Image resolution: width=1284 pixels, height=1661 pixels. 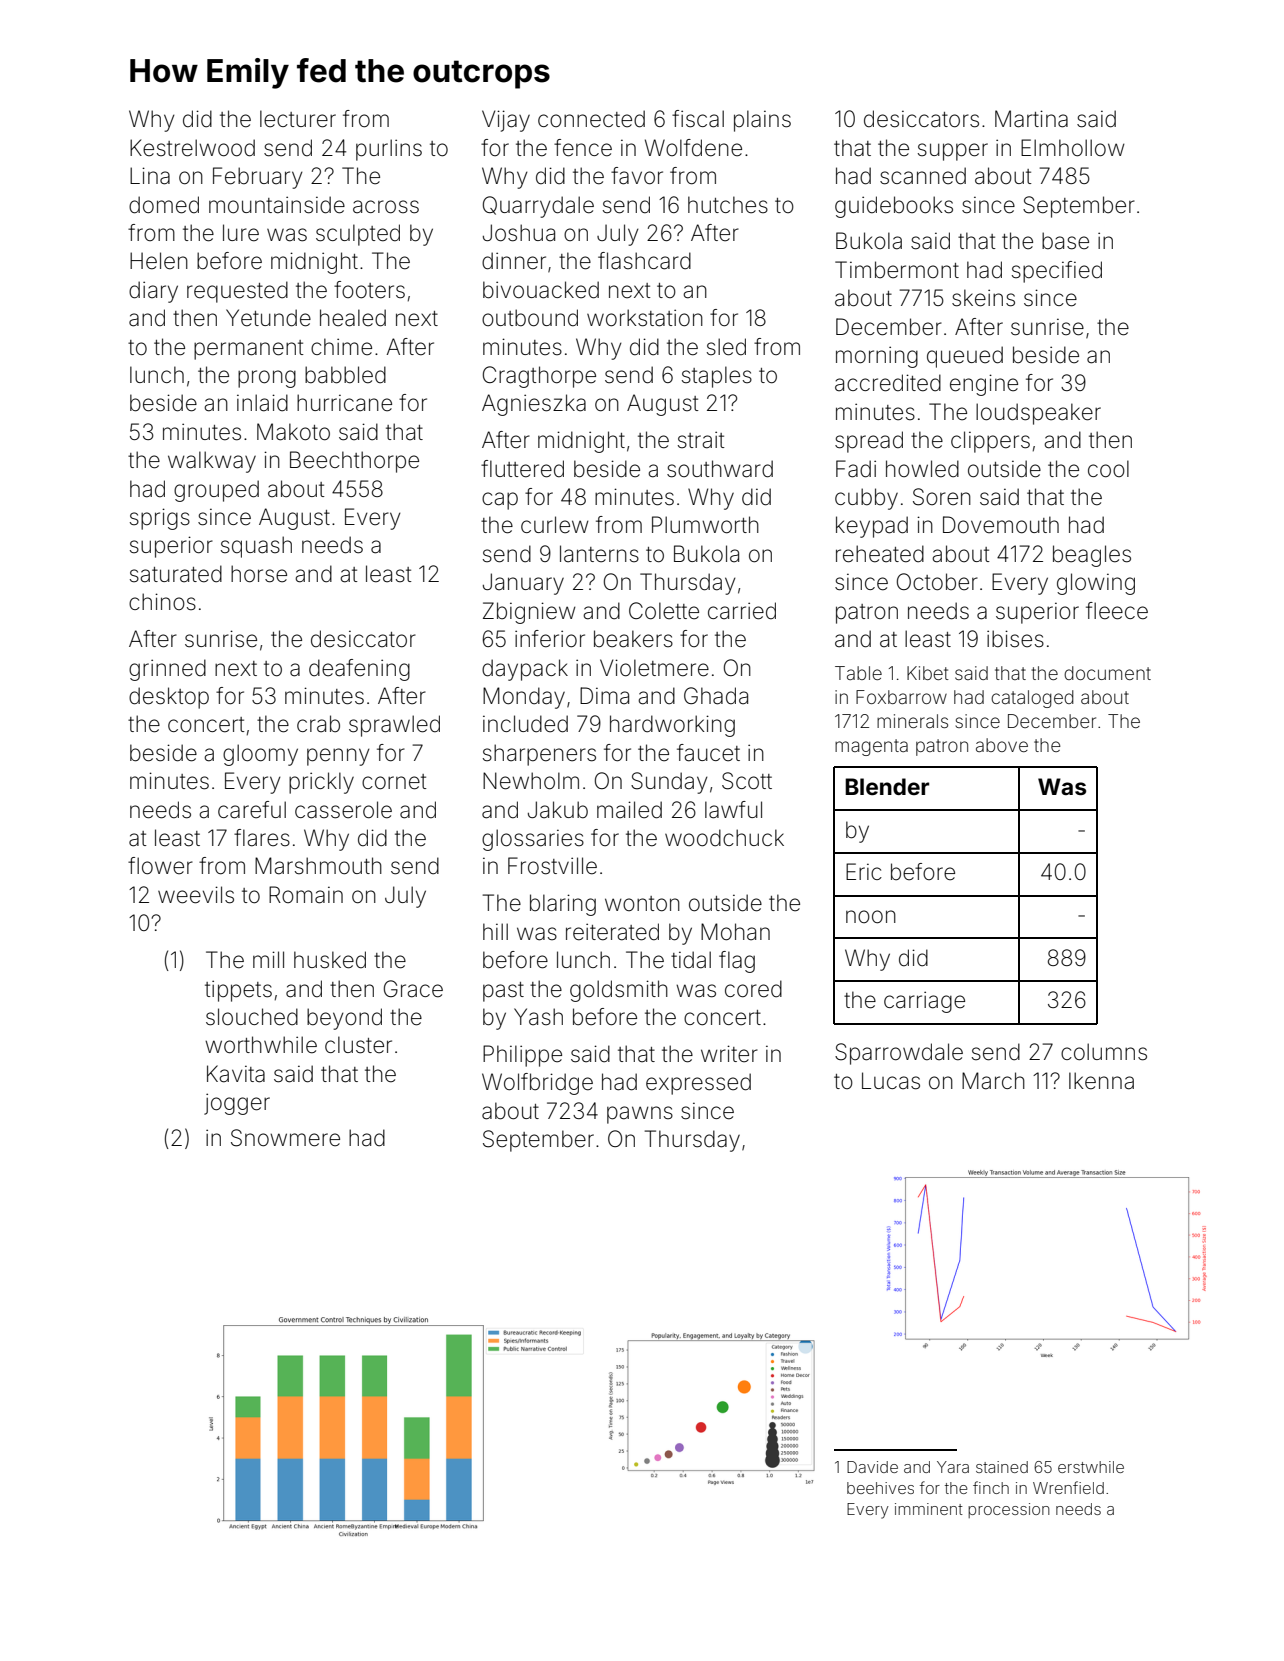 I want to click on Yara, so click(x=953, y=1467).
